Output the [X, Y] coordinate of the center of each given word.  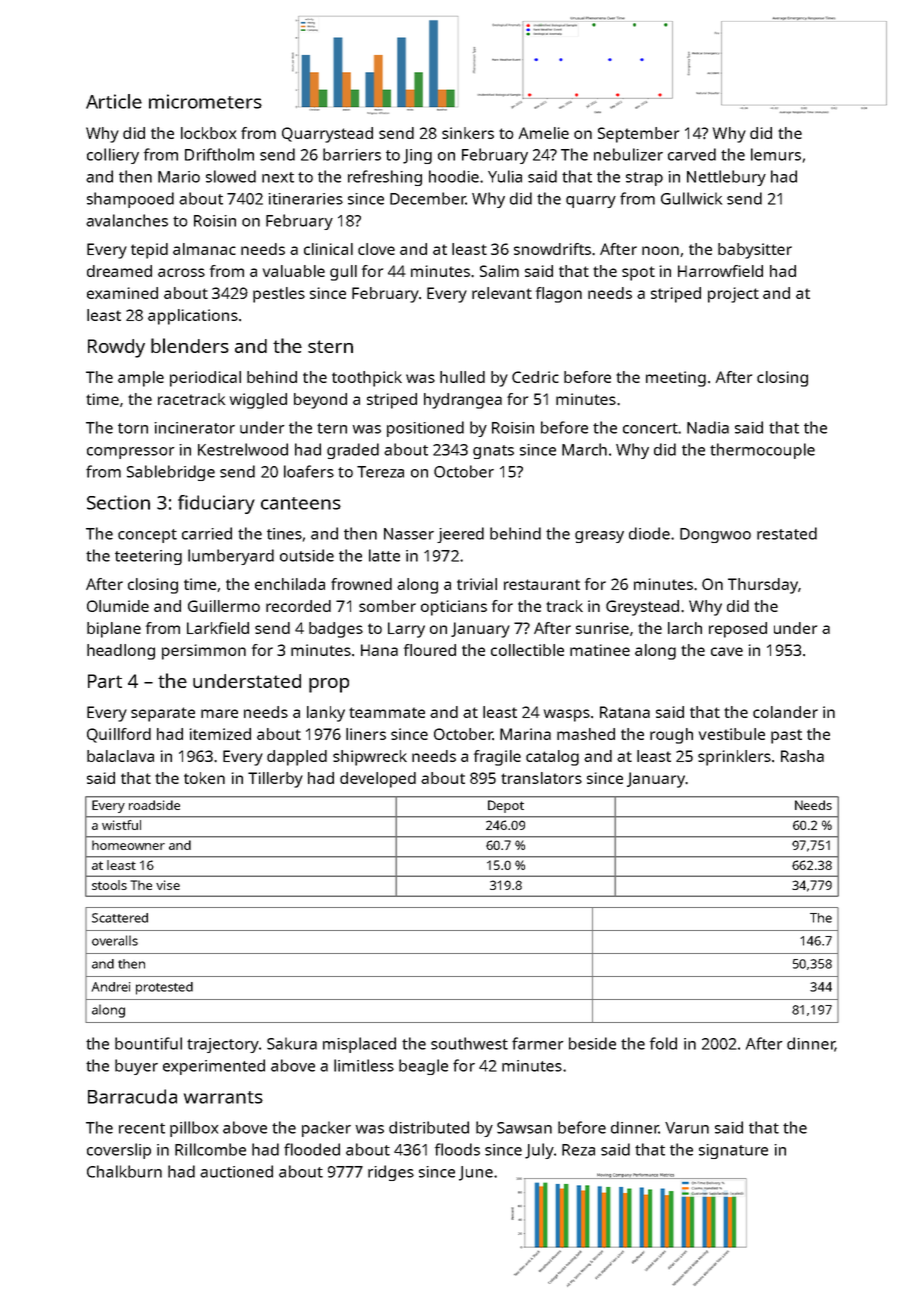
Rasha [802, 756]
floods [457, 1149]
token [204, 778]
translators [541, 778]
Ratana [625, 712]
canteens [301, 503]
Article [114, 101]
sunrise [602, 628]
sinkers [468, 133]
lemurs [776, 154]
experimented [214, 1067]
